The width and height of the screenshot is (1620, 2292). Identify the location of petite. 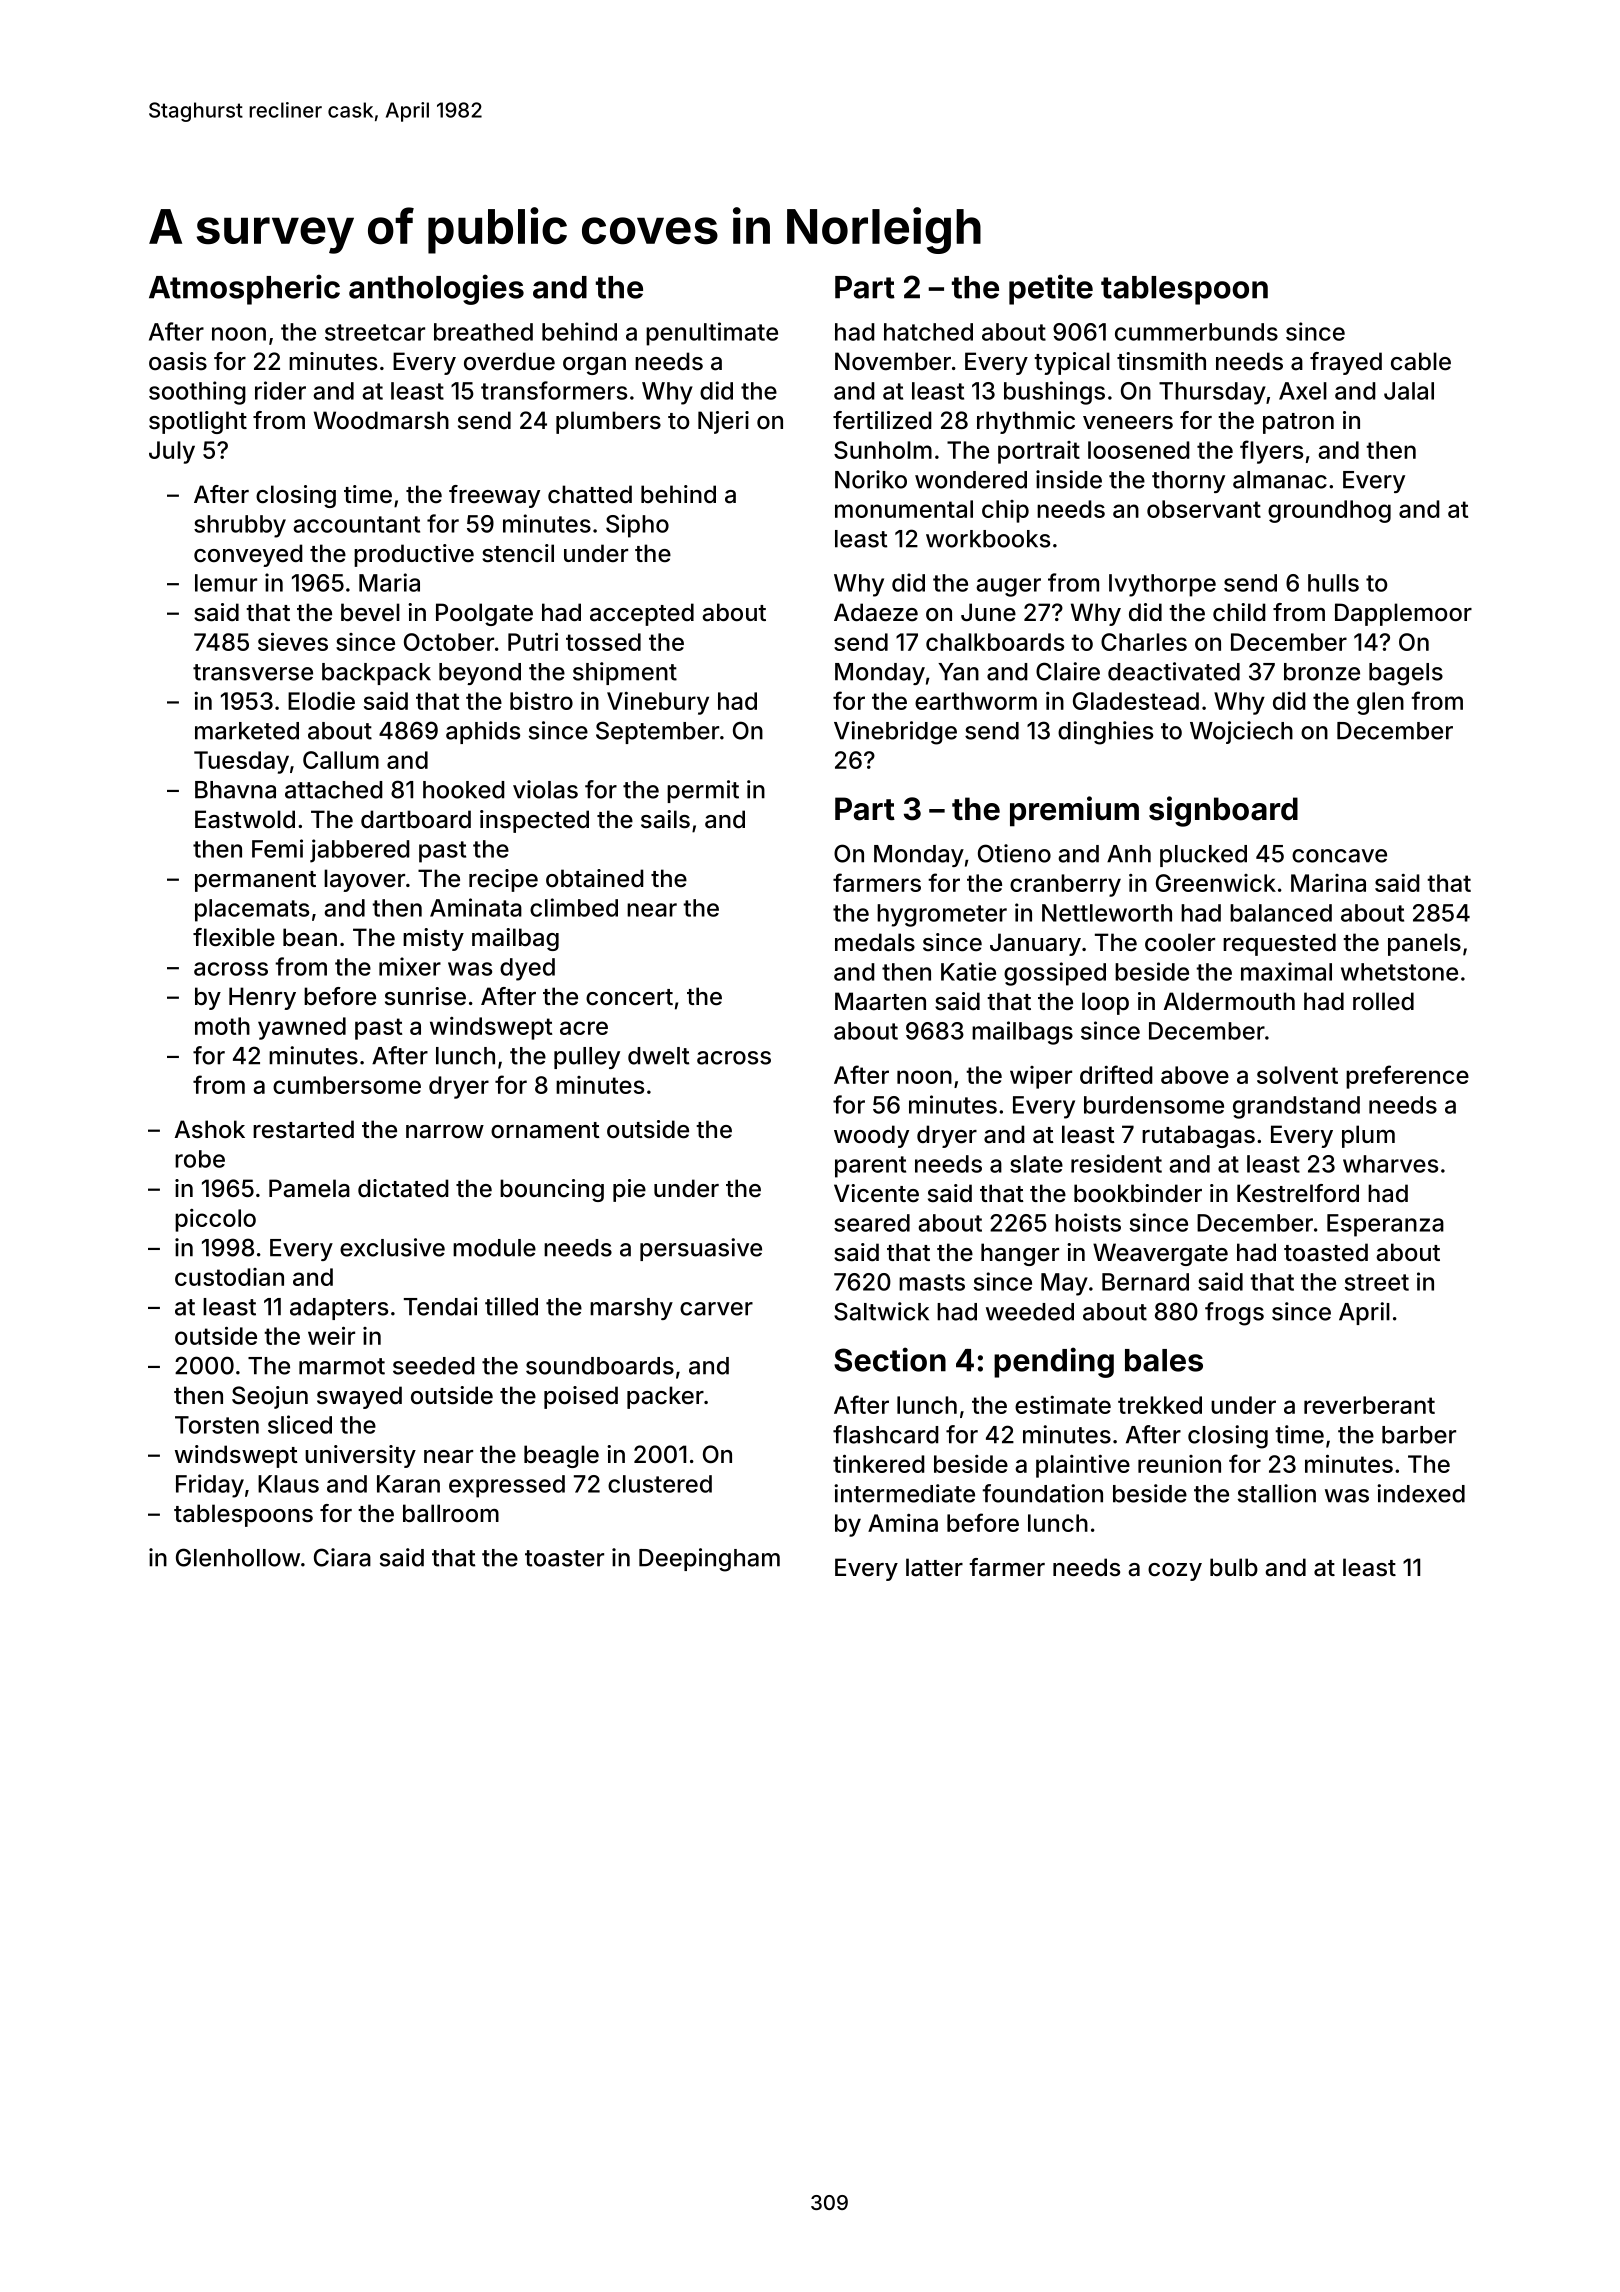
(1051, 289).
